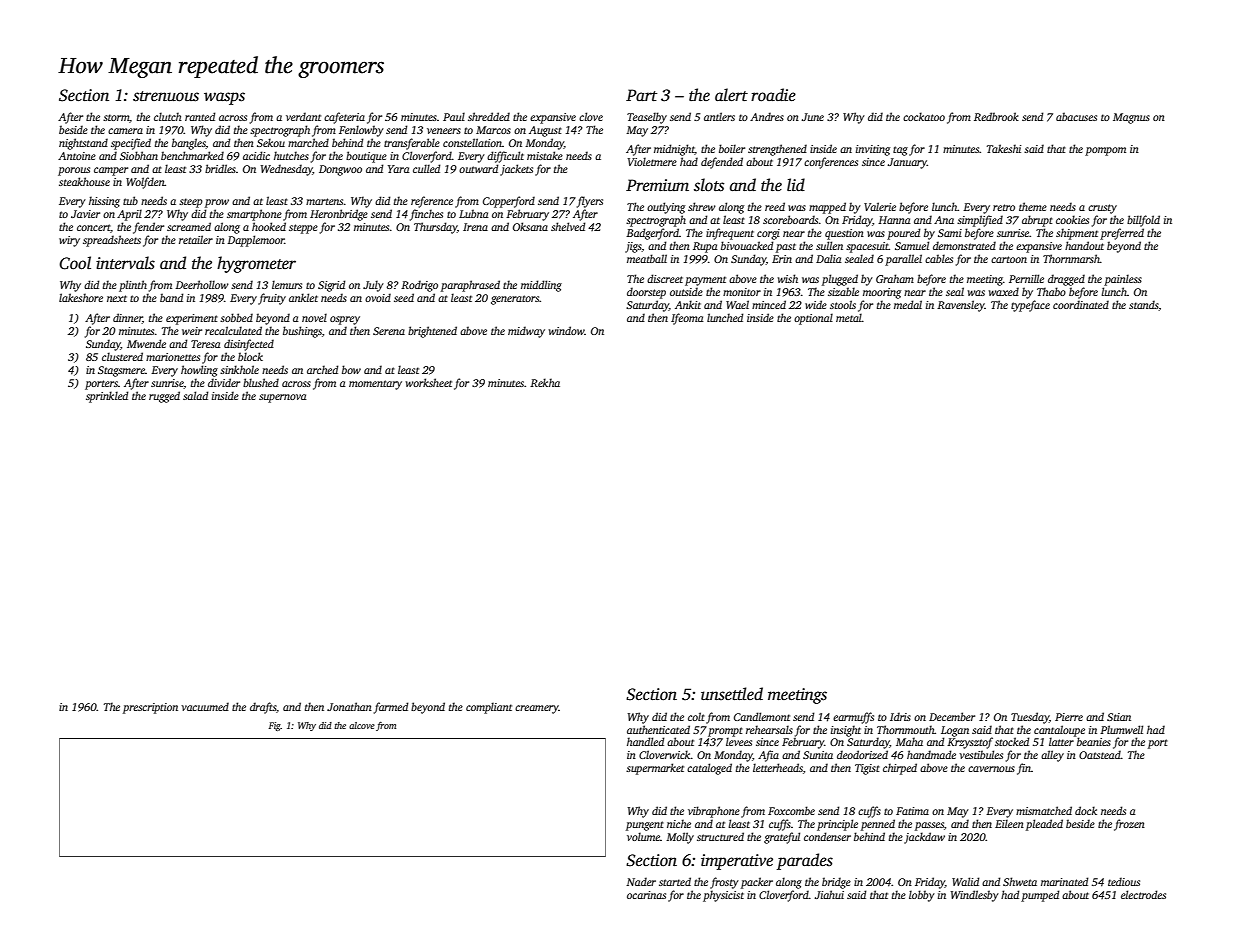 This screenshot has height=952, width=1233. What do you see at coordinates (1030, 306) in the screenshot?
I see `typeface` at bounding box center [1030, 306].
